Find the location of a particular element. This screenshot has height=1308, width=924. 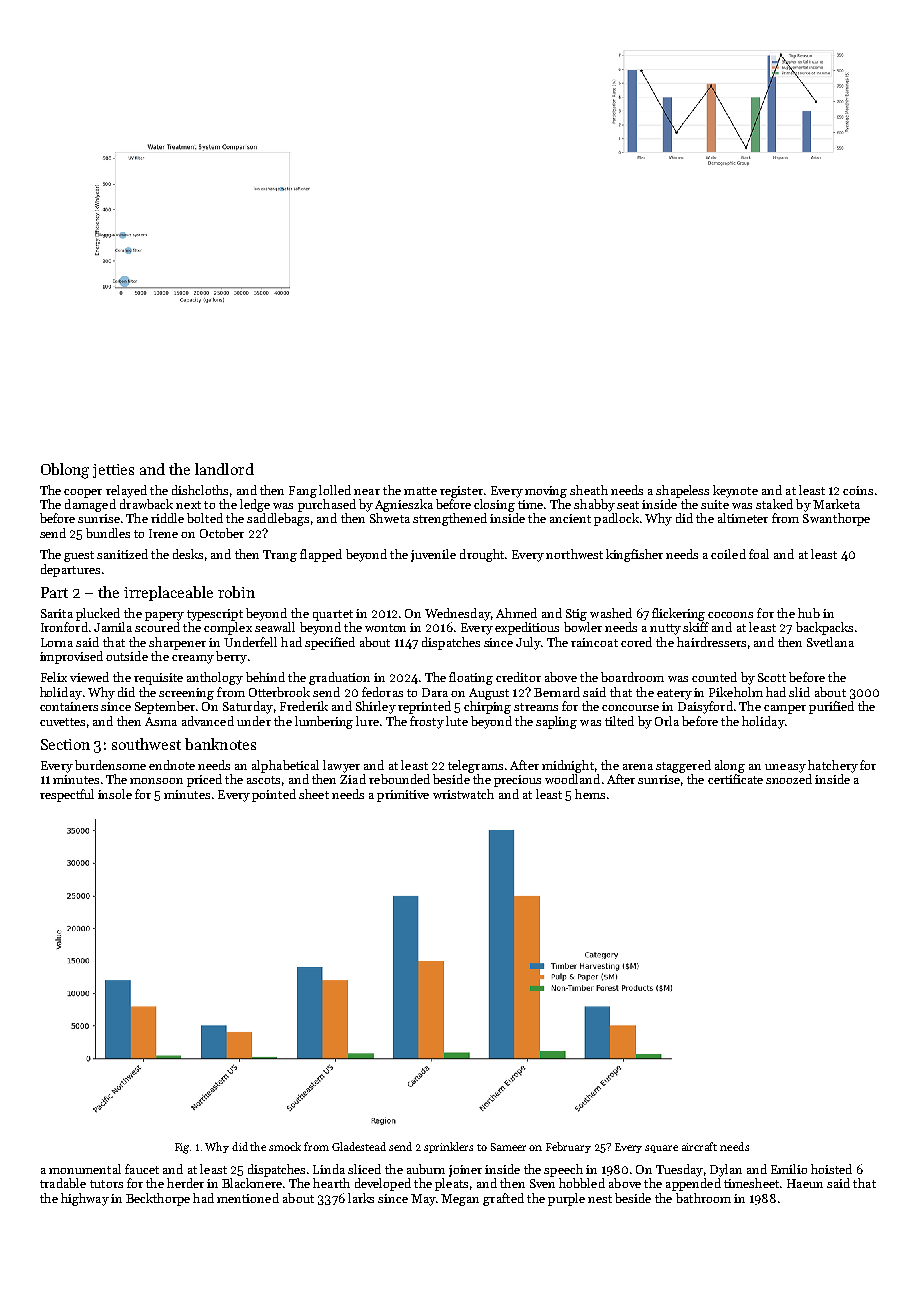

landlord is located at coordinates (224, 469).
